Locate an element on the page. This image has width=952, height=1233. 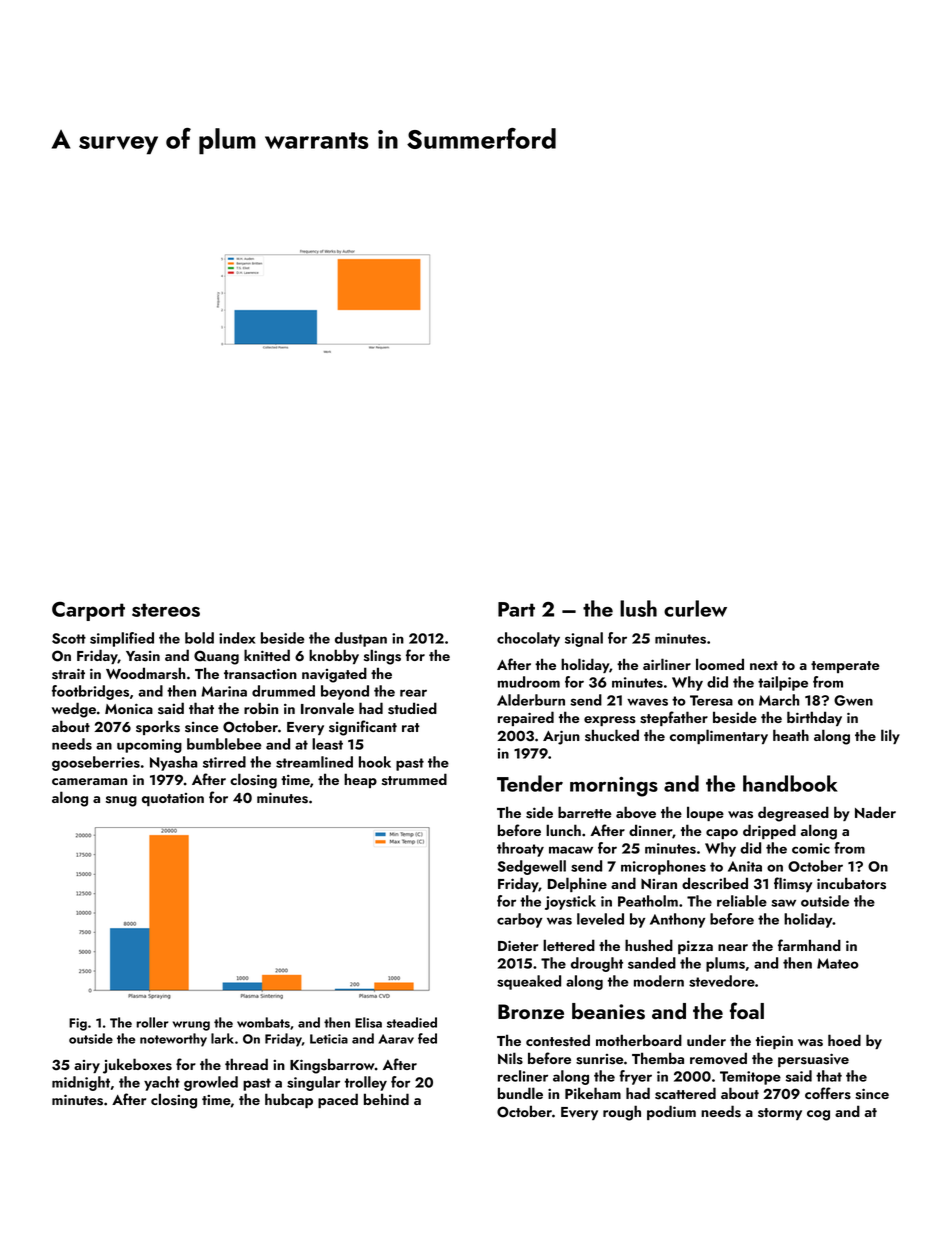
Carport is located at coordinates (88, 611).
